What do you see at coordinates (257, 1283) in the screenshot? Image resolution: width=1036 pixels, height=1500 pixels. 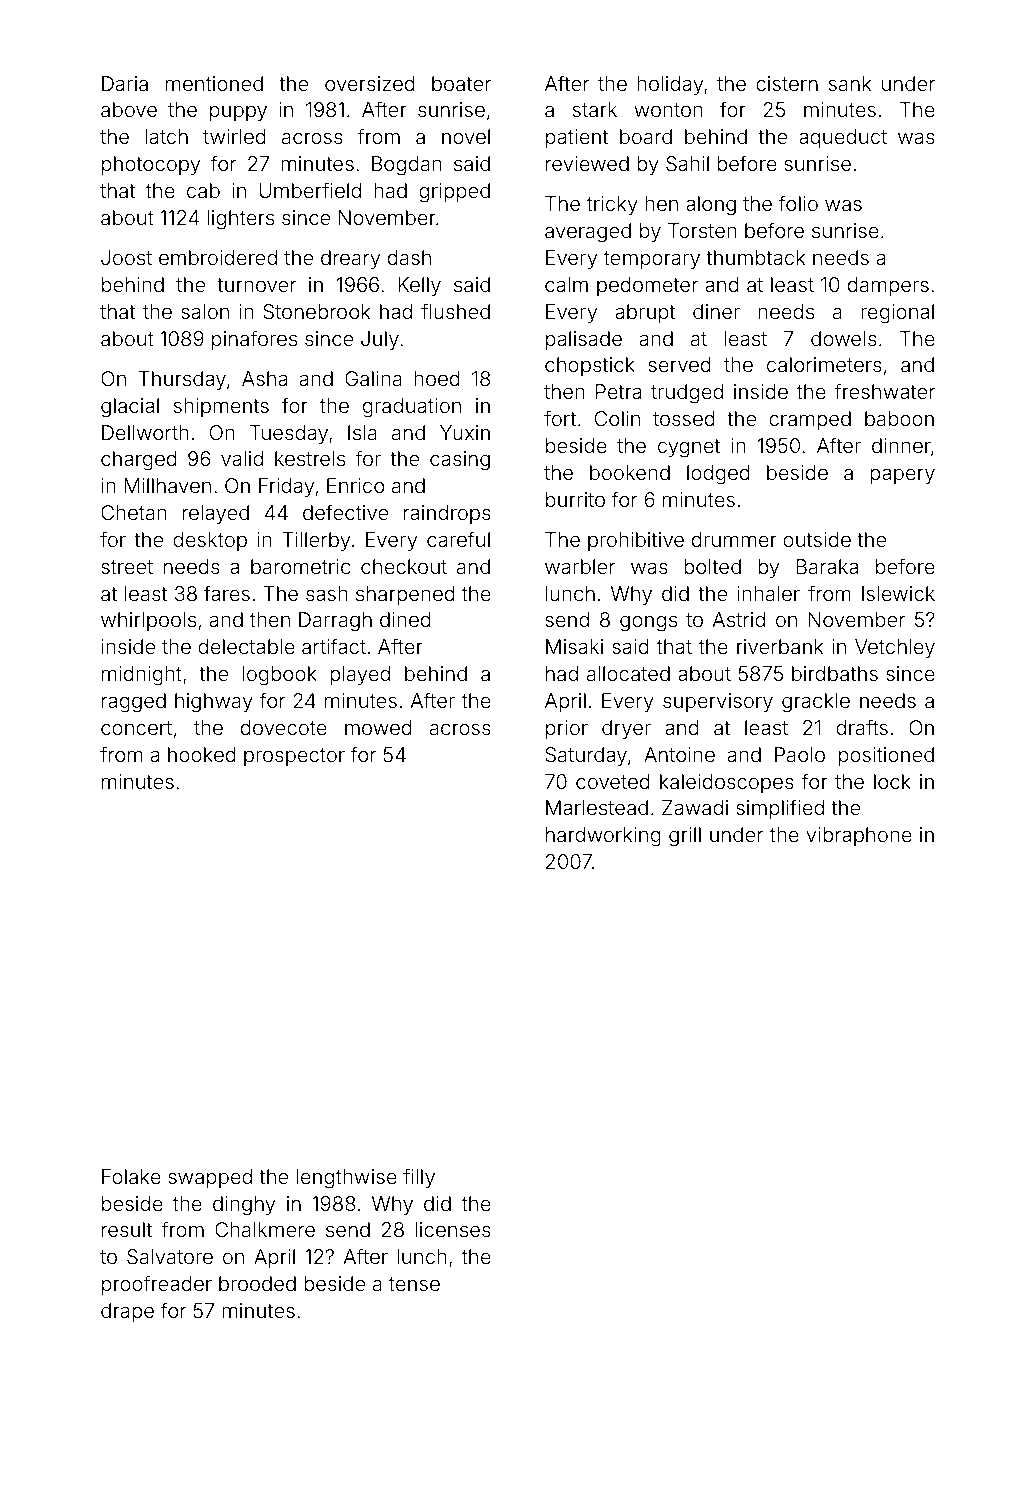 I see `brooded` at bounding box center [257, 1283].
